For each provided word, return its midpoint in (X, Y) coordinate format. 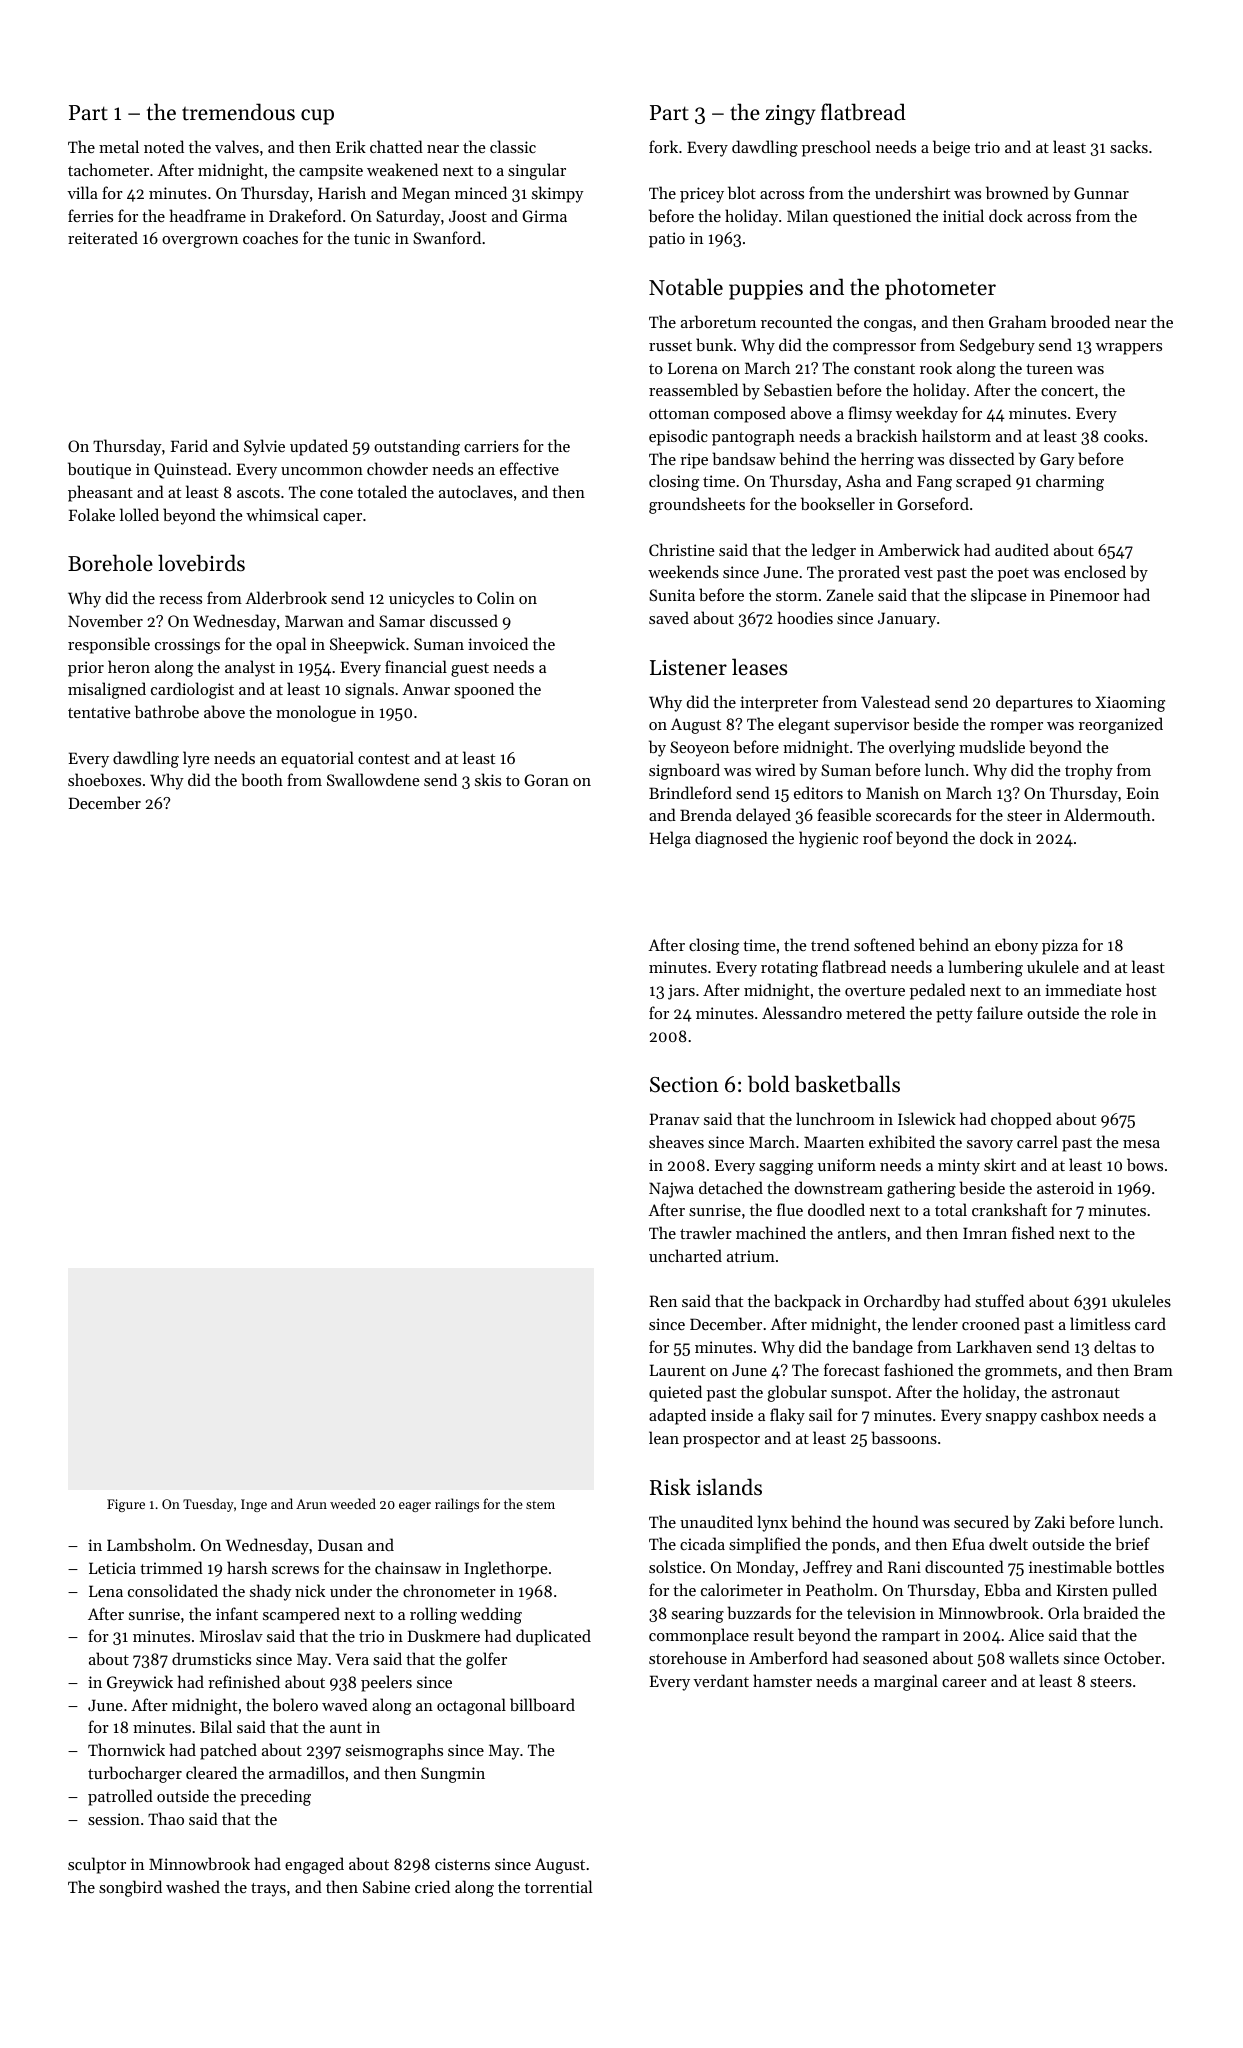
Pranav (675, 1119)
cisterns (462, 1864)
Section (684, 1085)
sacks (1129, 146)
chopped (1021, 1120)
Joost (468, 216)
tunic (372, 238)
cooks (1124, 435)
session (114, 1819)
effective (529, 468)
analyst (250, 668)
